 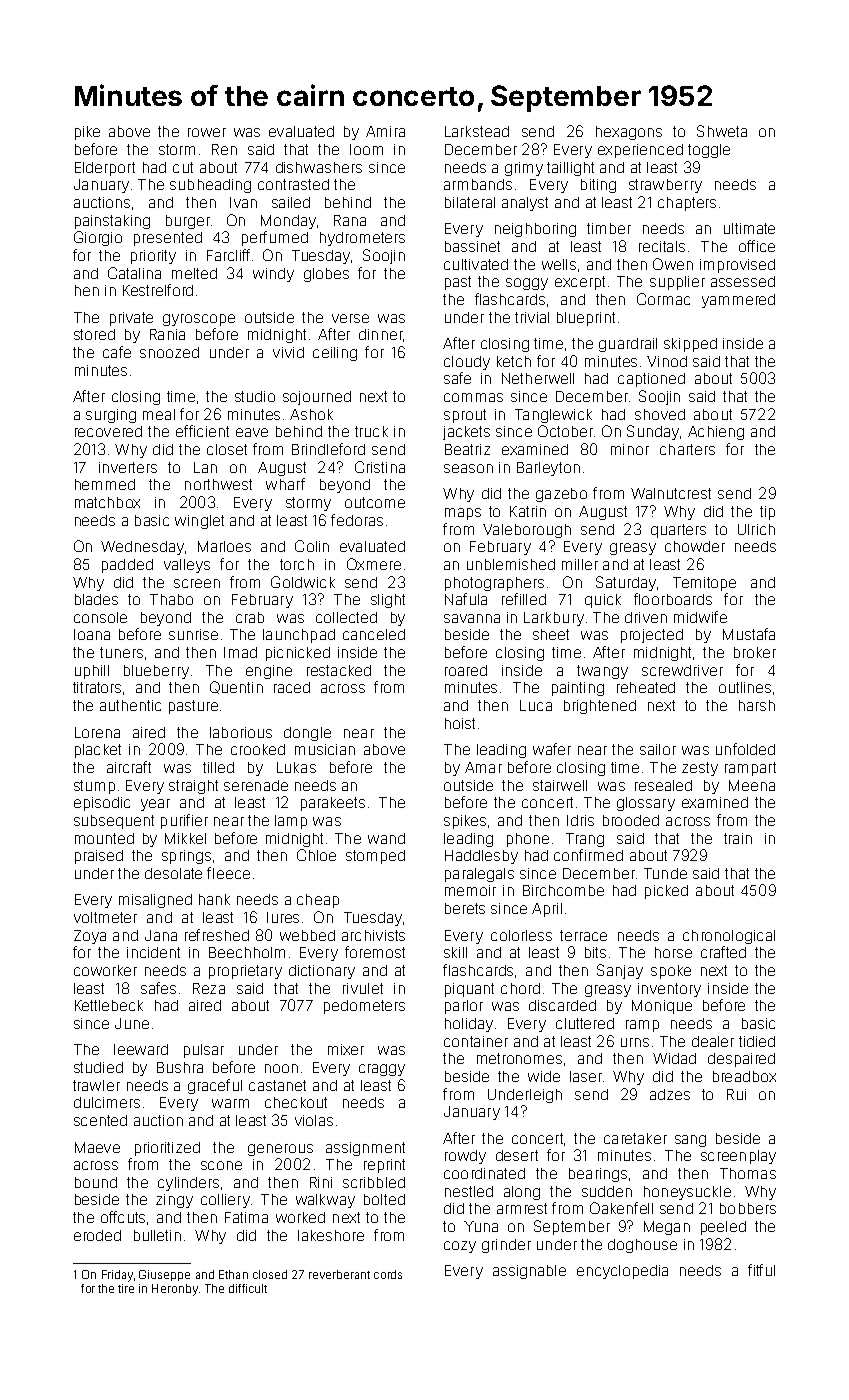 I want to click on difficult, so click(x=248, y=1288).
